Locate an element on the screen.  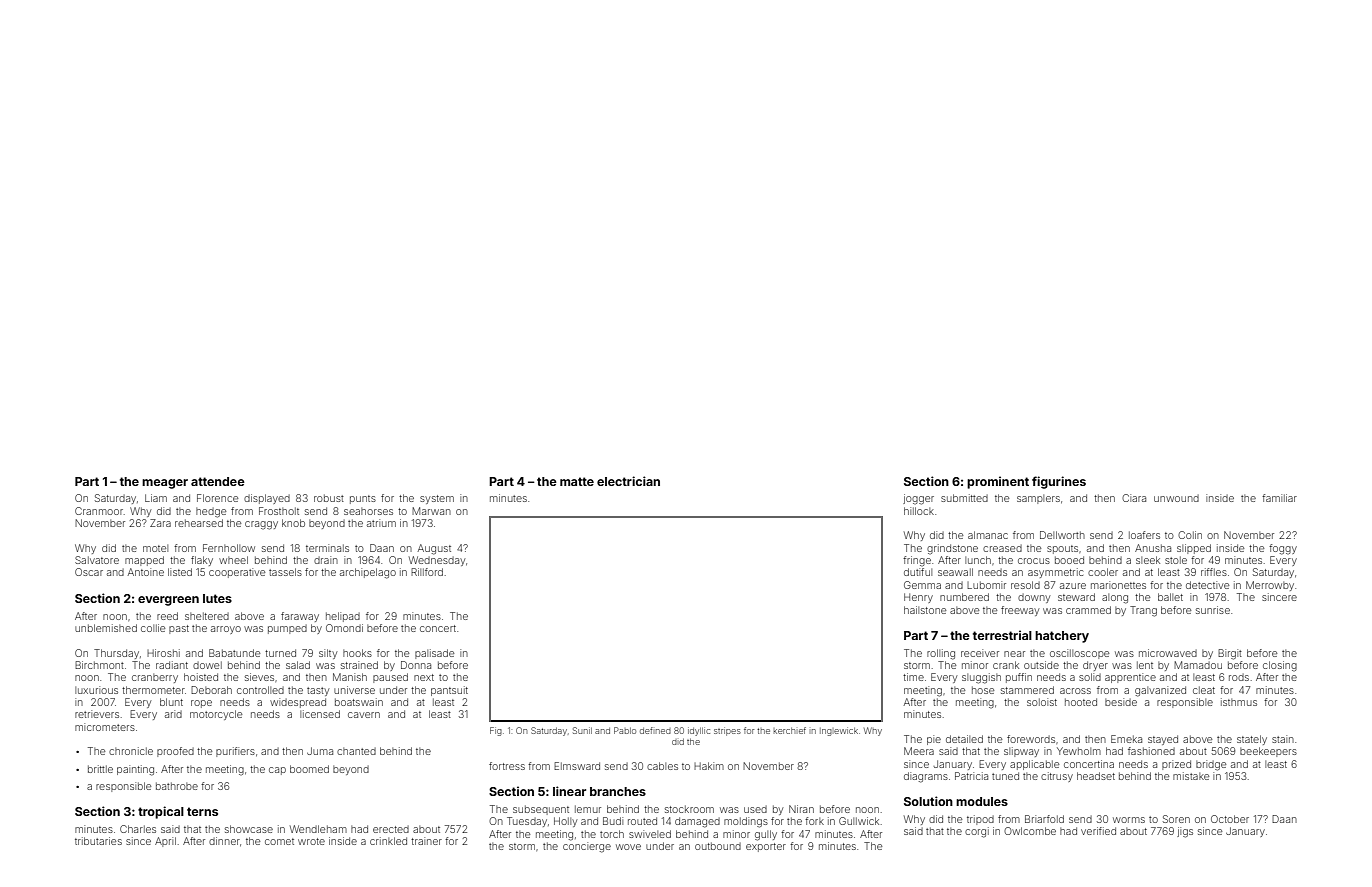
Pablo is located at coordinates (625, 730).
